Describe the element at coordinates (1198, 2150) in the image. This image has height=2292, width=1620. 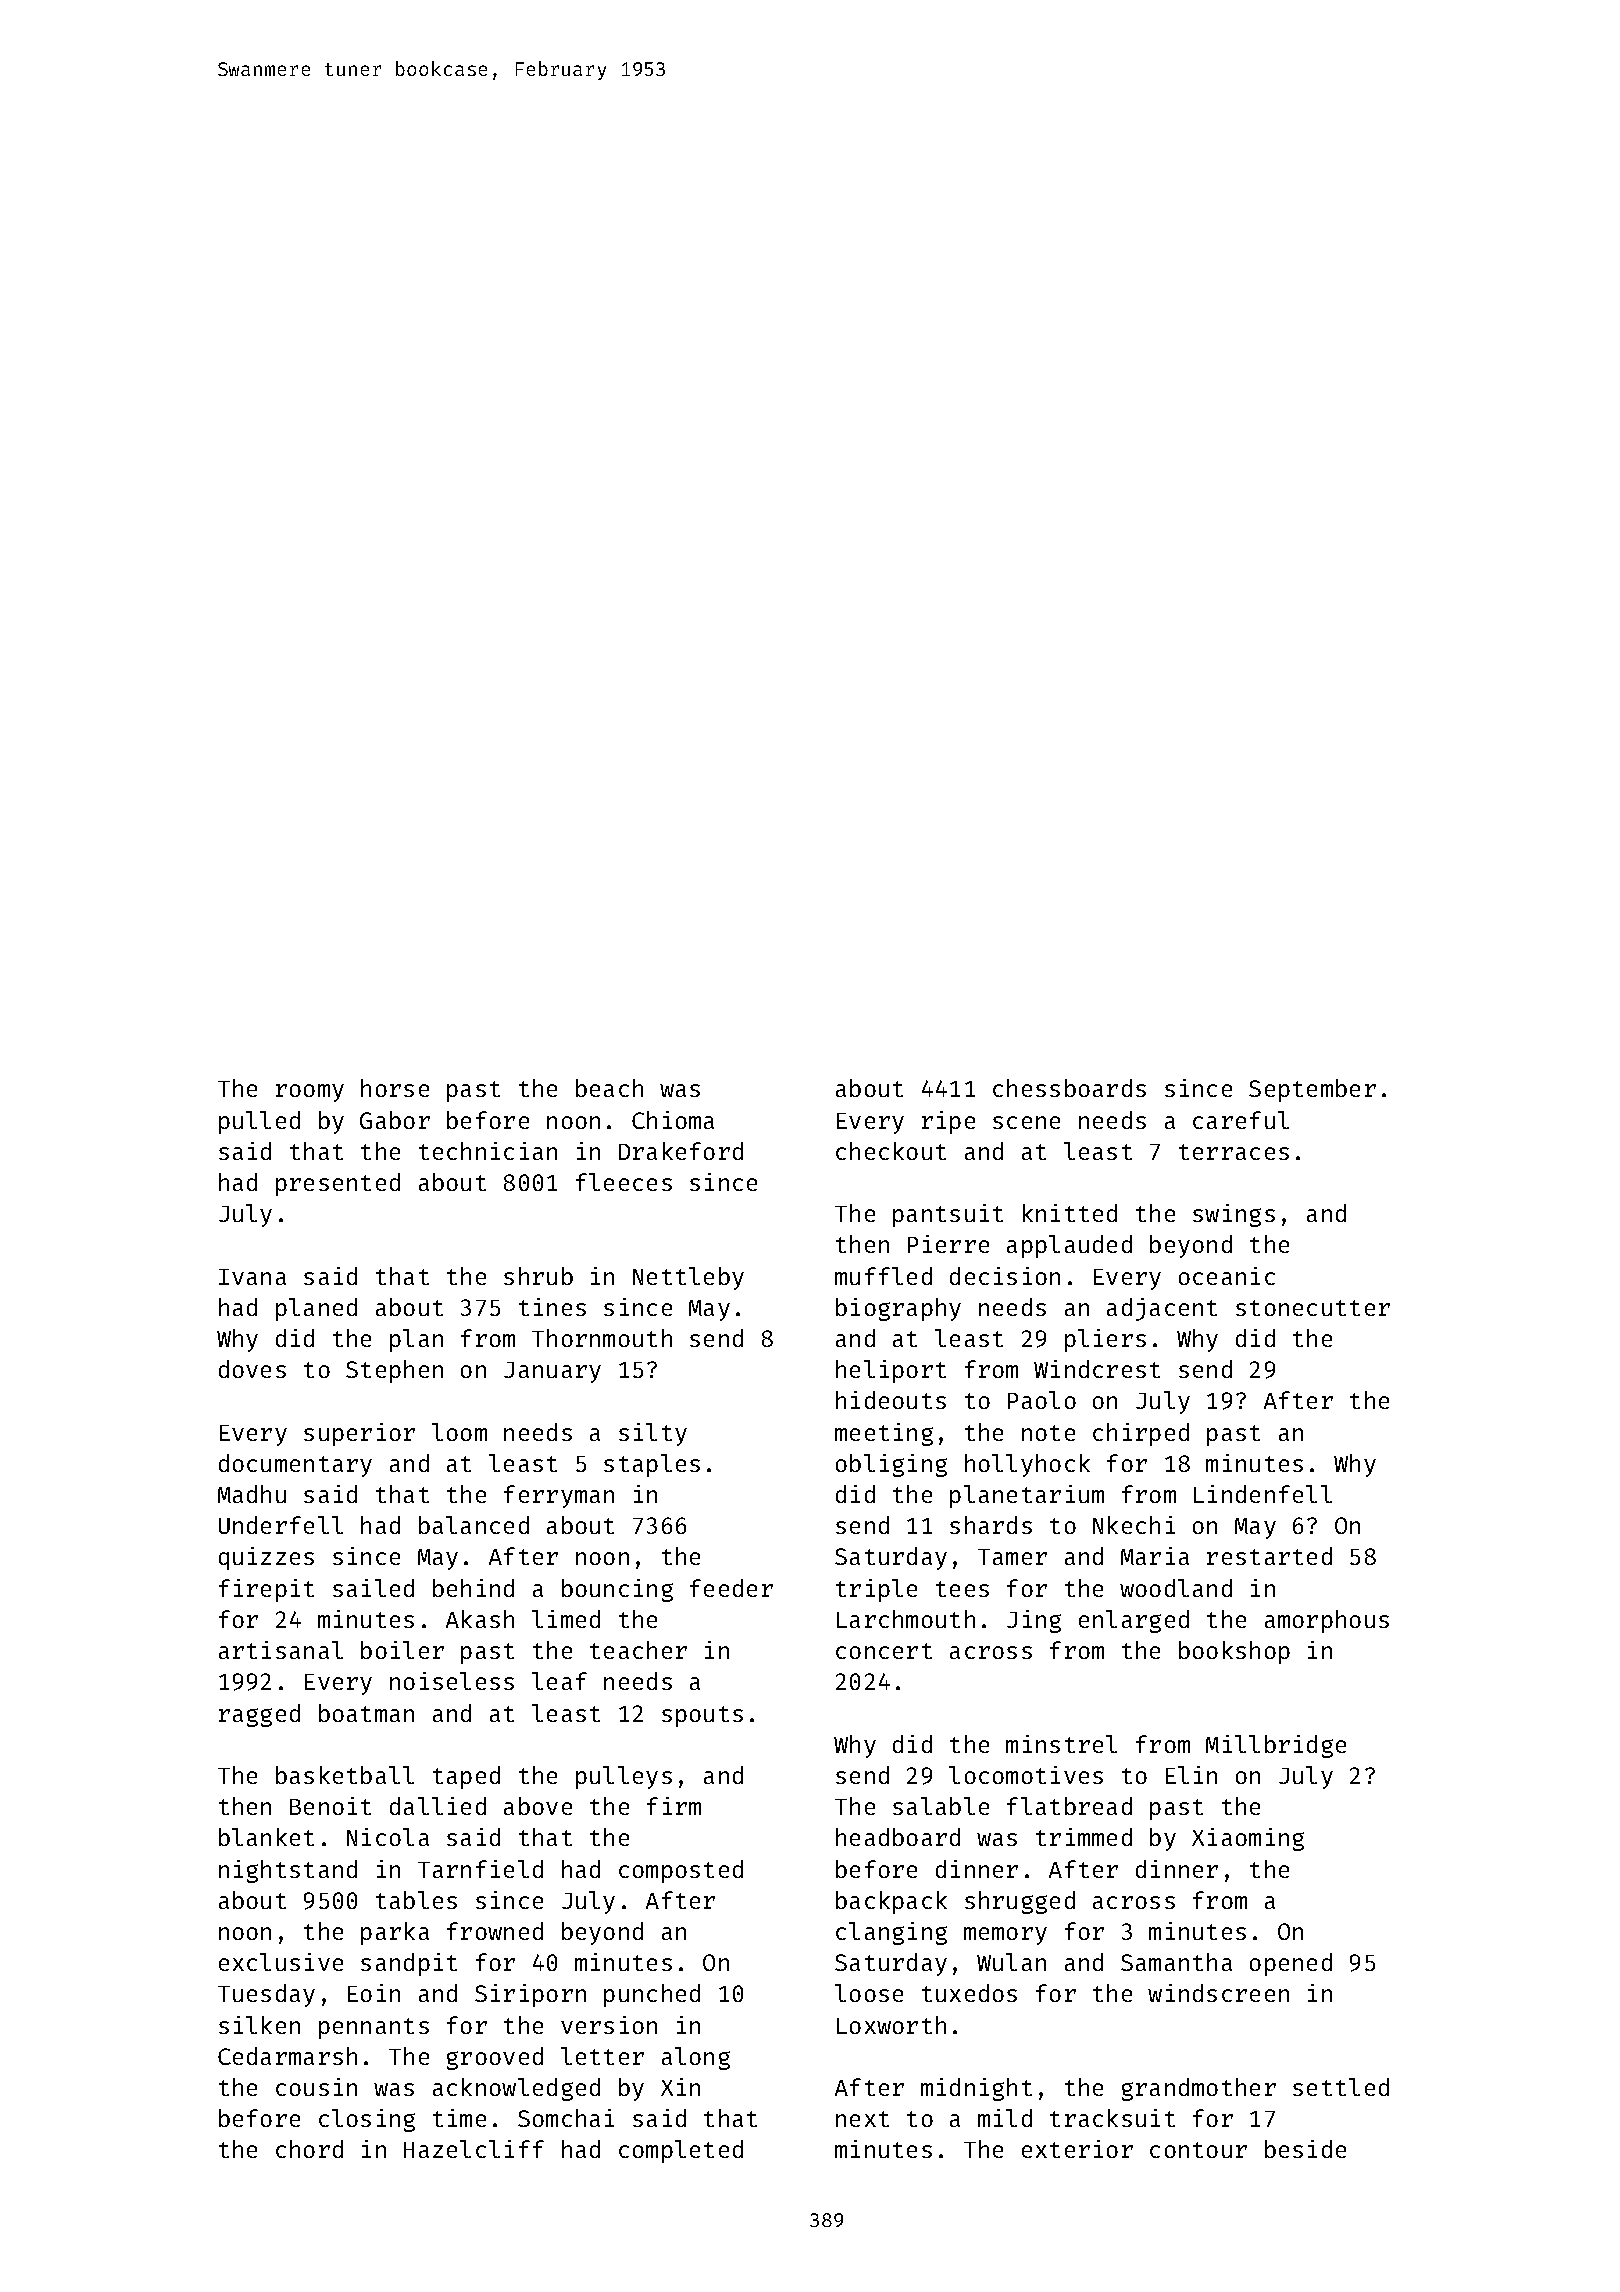
I see `contour` at that location.
